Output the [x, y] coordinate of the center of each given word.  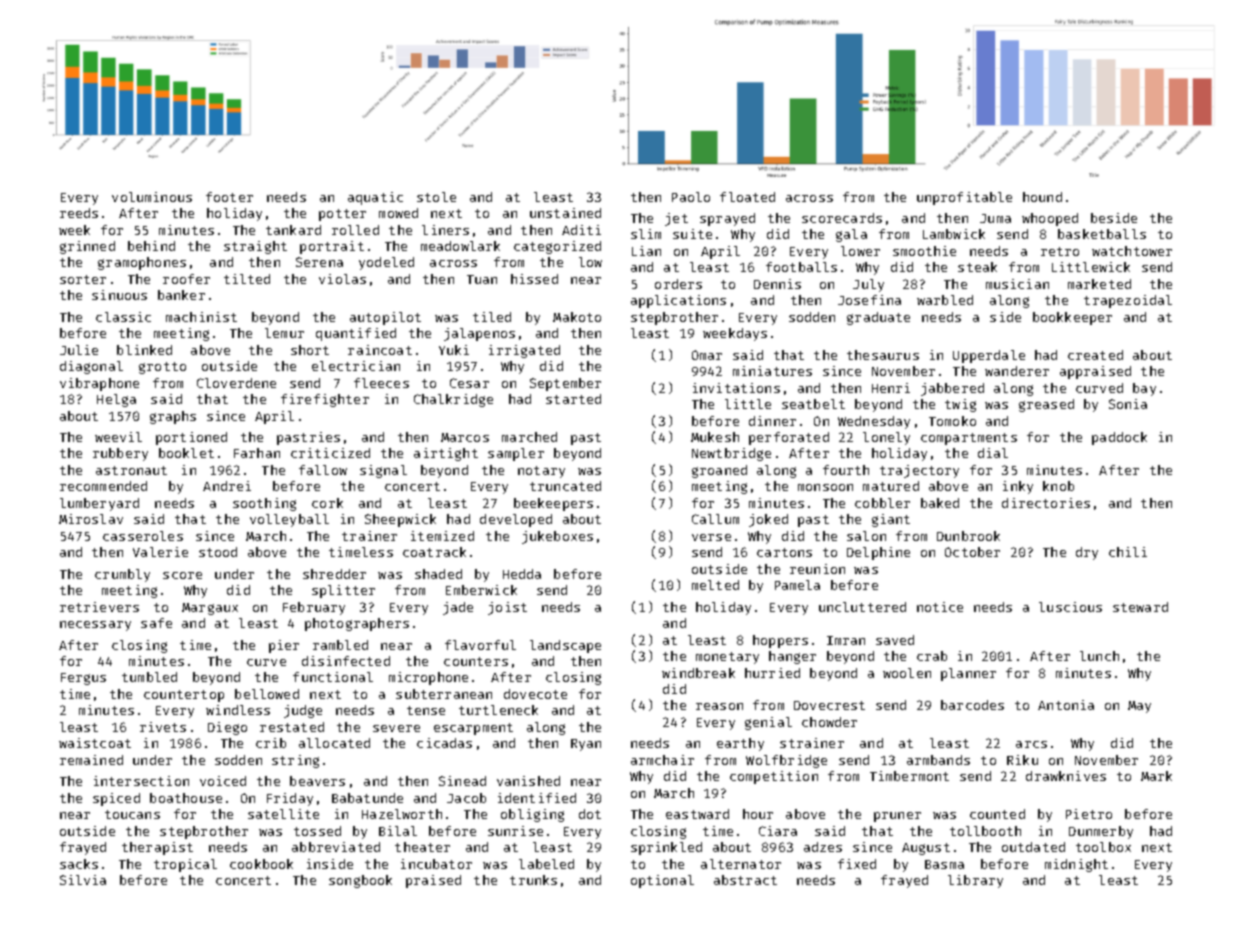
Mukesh [715, 437]
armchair [662, 760]
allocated [334, 743]
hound [1042, 197]
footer [229, 197]
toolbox [1103, 847]
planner [968, 674]
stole [436, 197]
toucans [132, 814]
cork [327, 503]
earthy [740, 744]
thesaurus [883, 355]
